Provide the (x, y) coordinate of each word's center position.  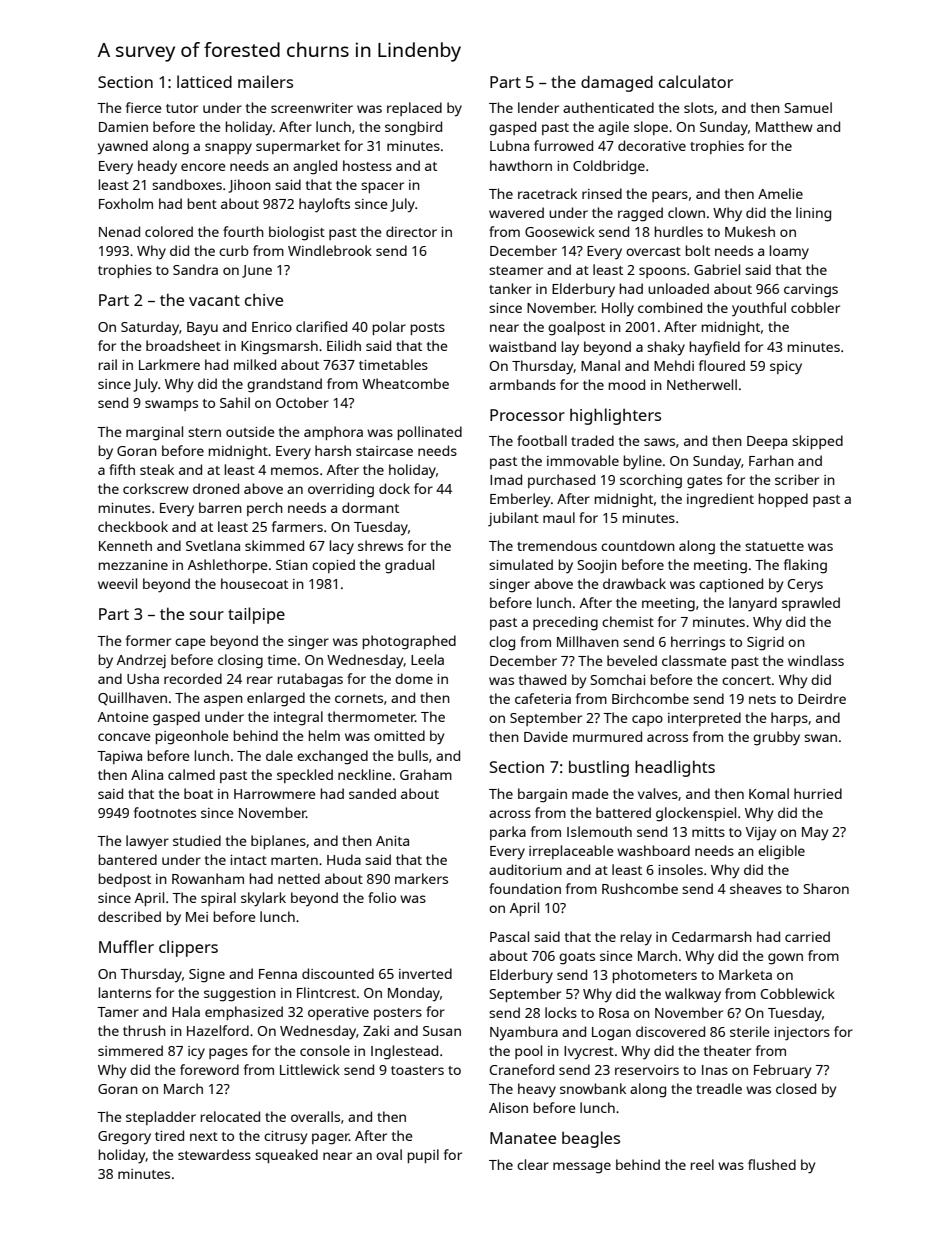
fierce (144, 107)
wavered (516, 212)
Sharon (826, 888)
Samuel (808, 107)
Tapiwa (119, 757)
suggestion (240, 995)
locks (561, 1012)
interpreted (704, 719)
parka (508, 833)
